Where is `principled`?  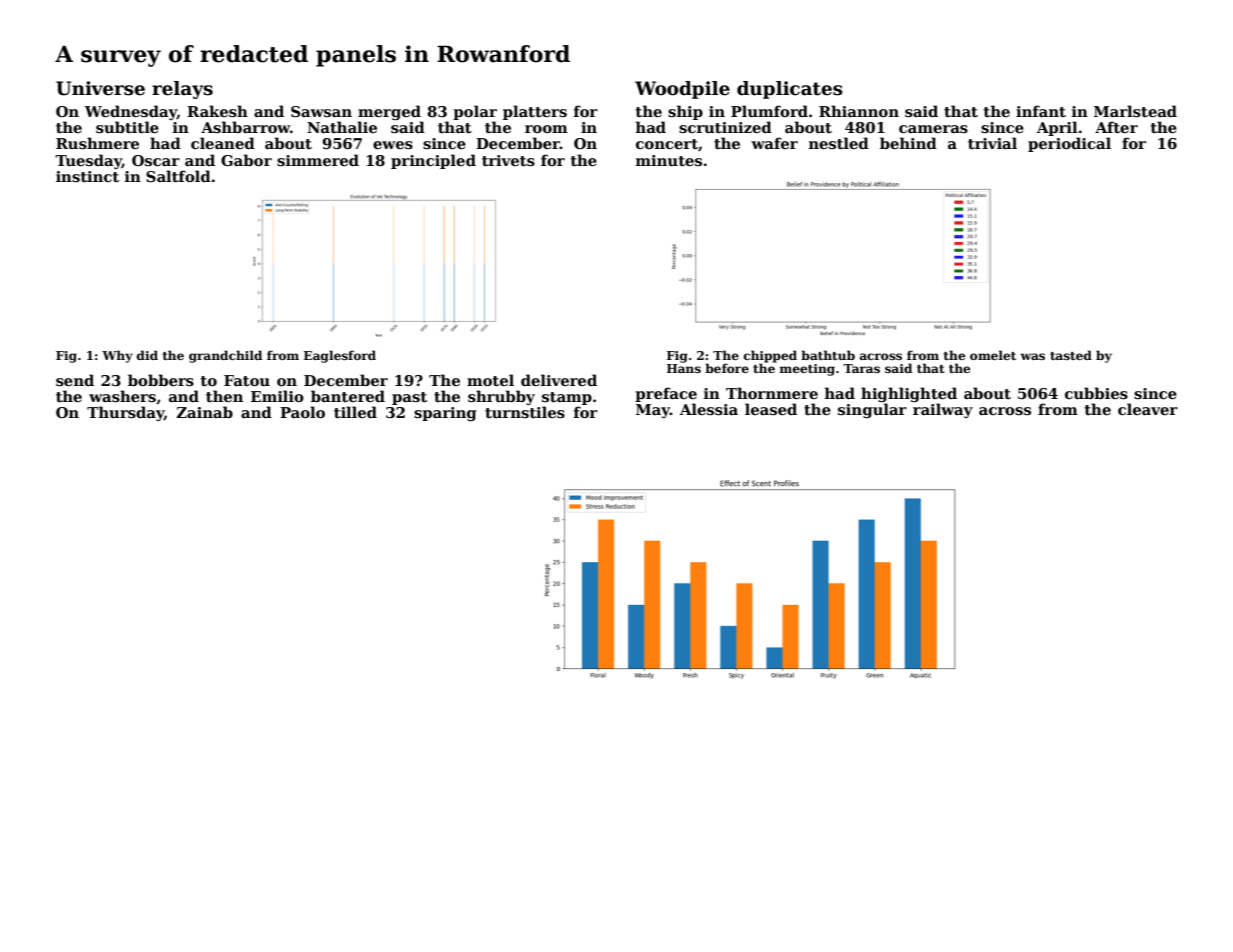
principled is located at coordinates (433, 161).
